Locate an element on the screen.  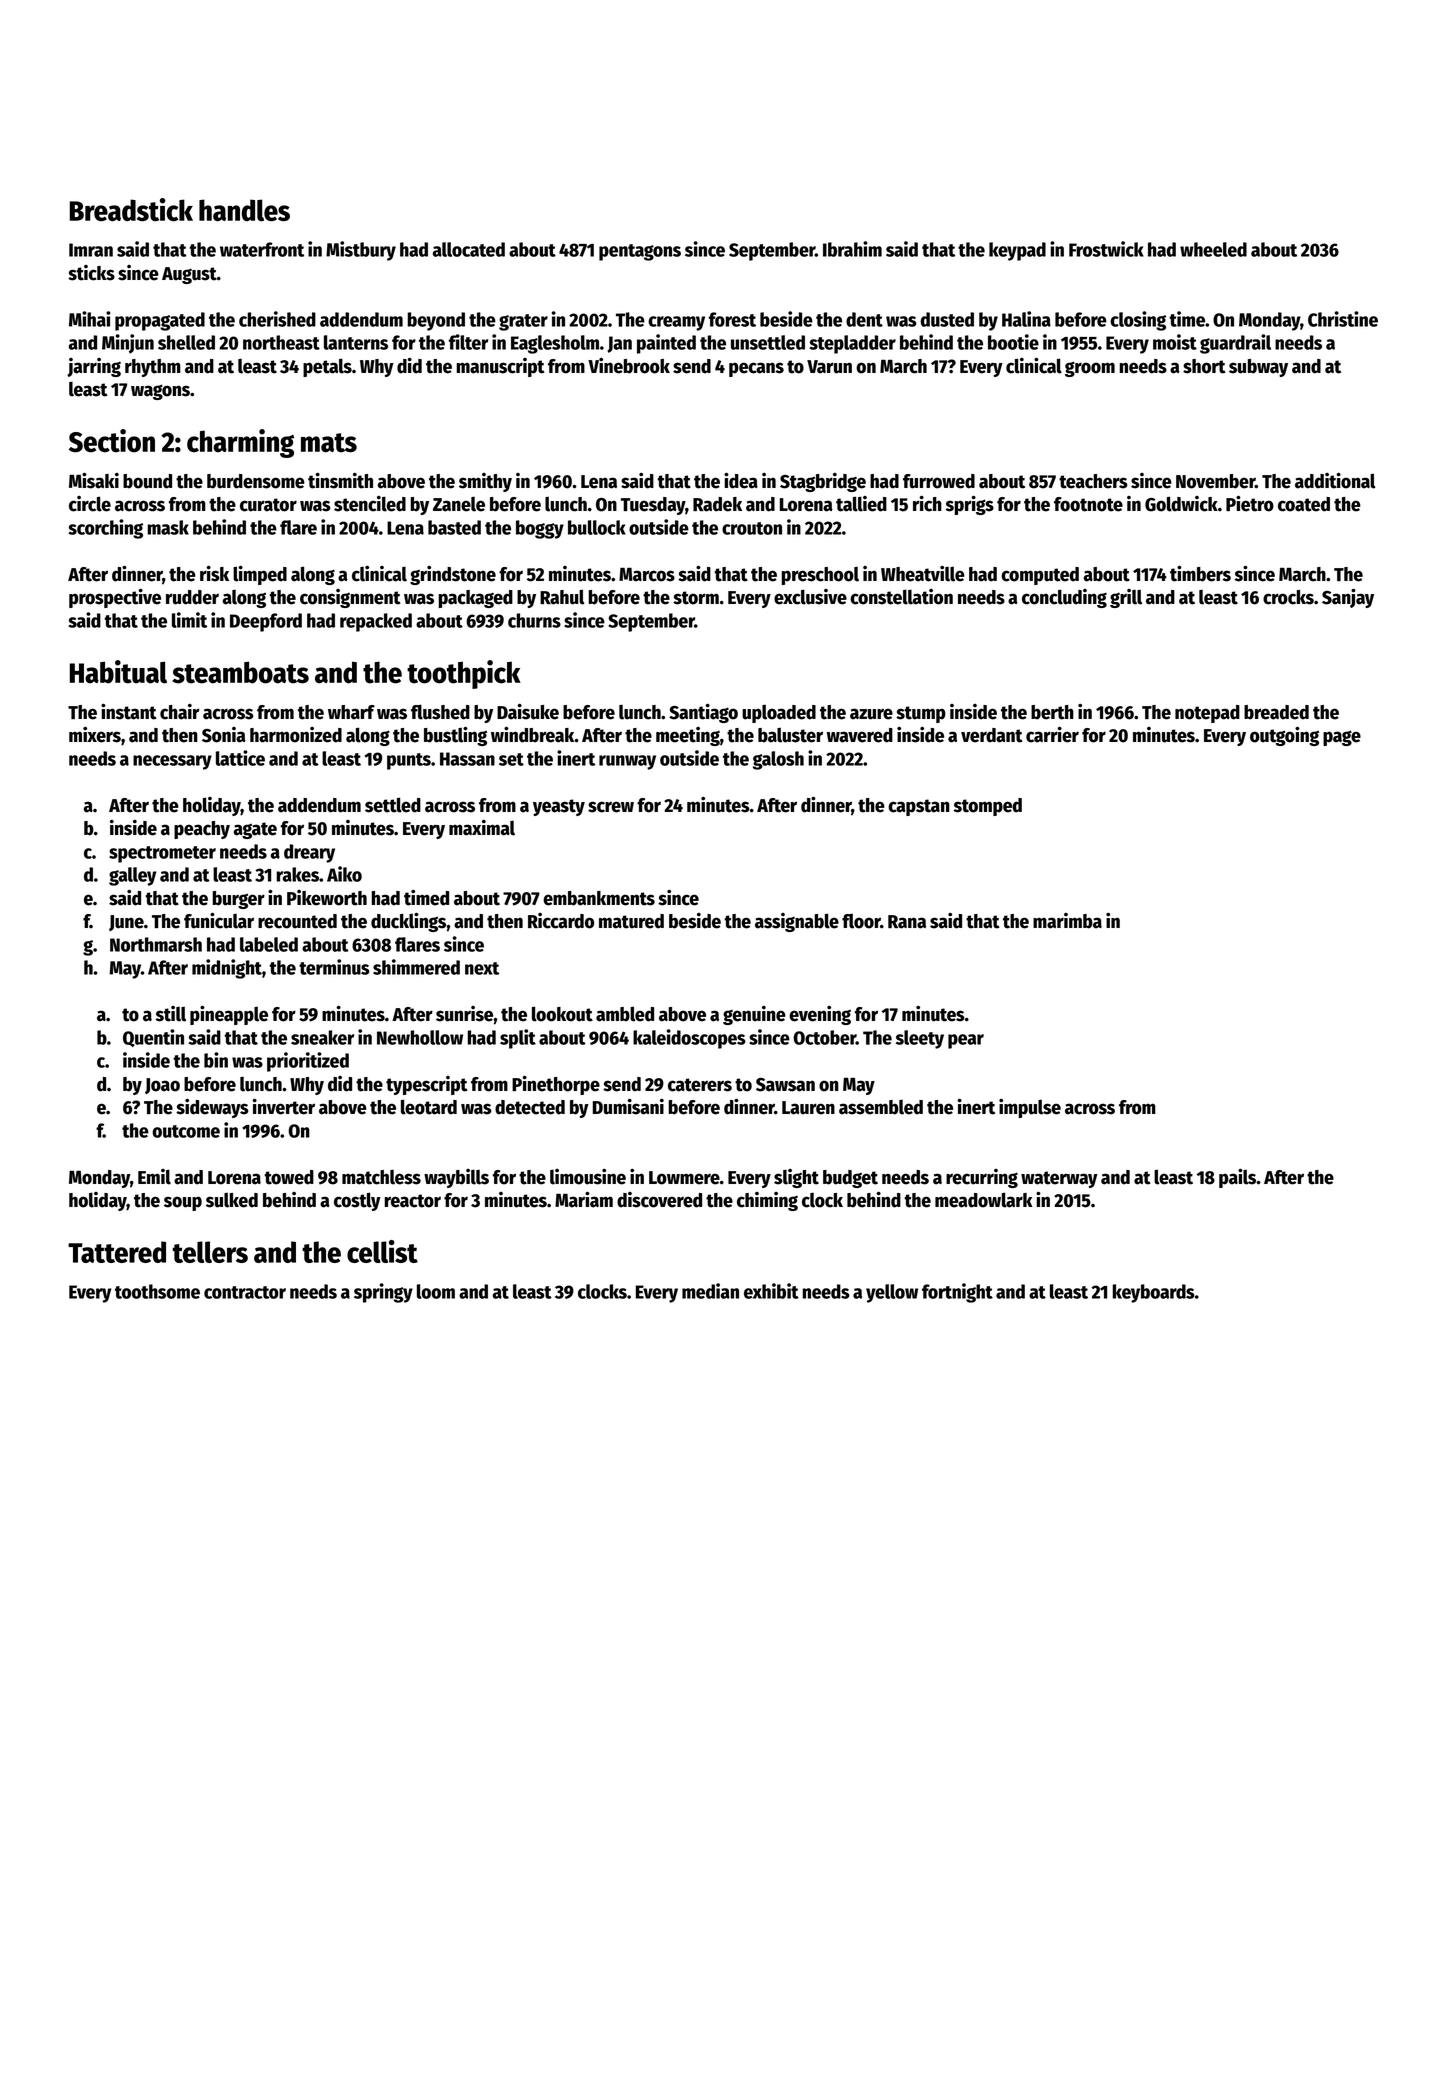
windbreak is located at coordinates (533, 734).
